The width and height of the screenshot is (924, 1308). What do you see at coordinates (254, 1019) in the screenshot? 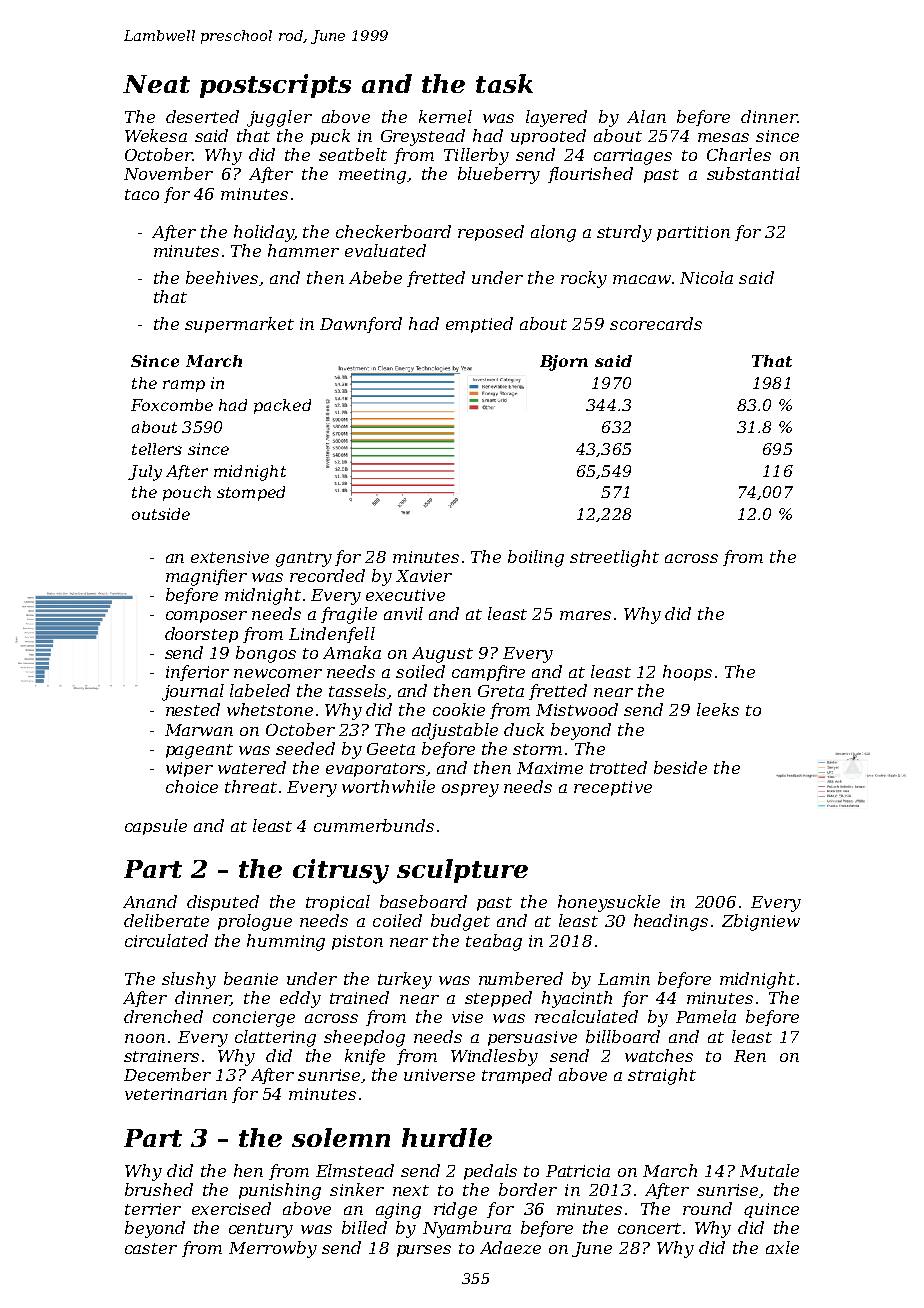
I see `concierge` at bounding box center [254, 1019].
